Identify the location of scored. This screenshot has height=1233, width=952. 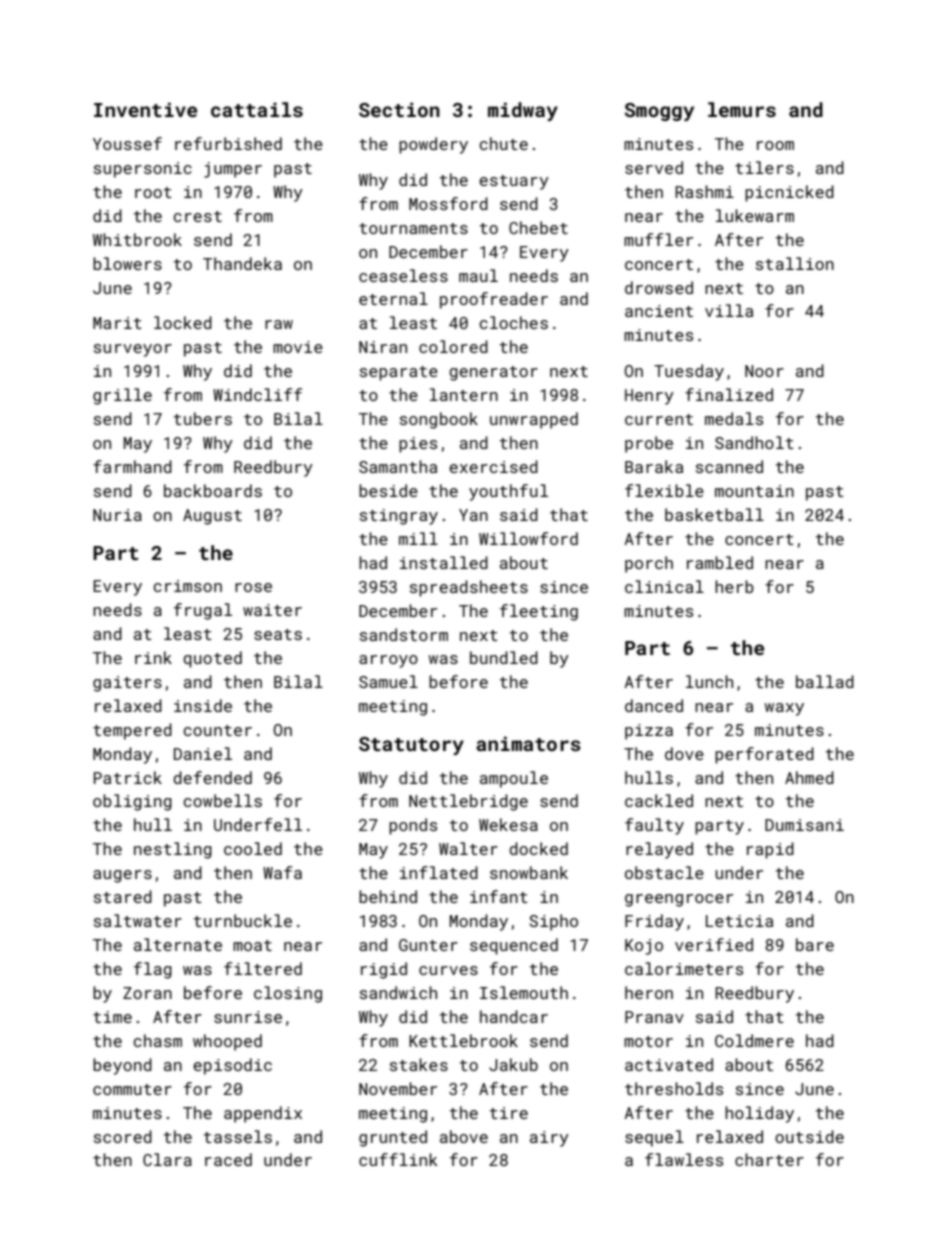
(123, 1136).
